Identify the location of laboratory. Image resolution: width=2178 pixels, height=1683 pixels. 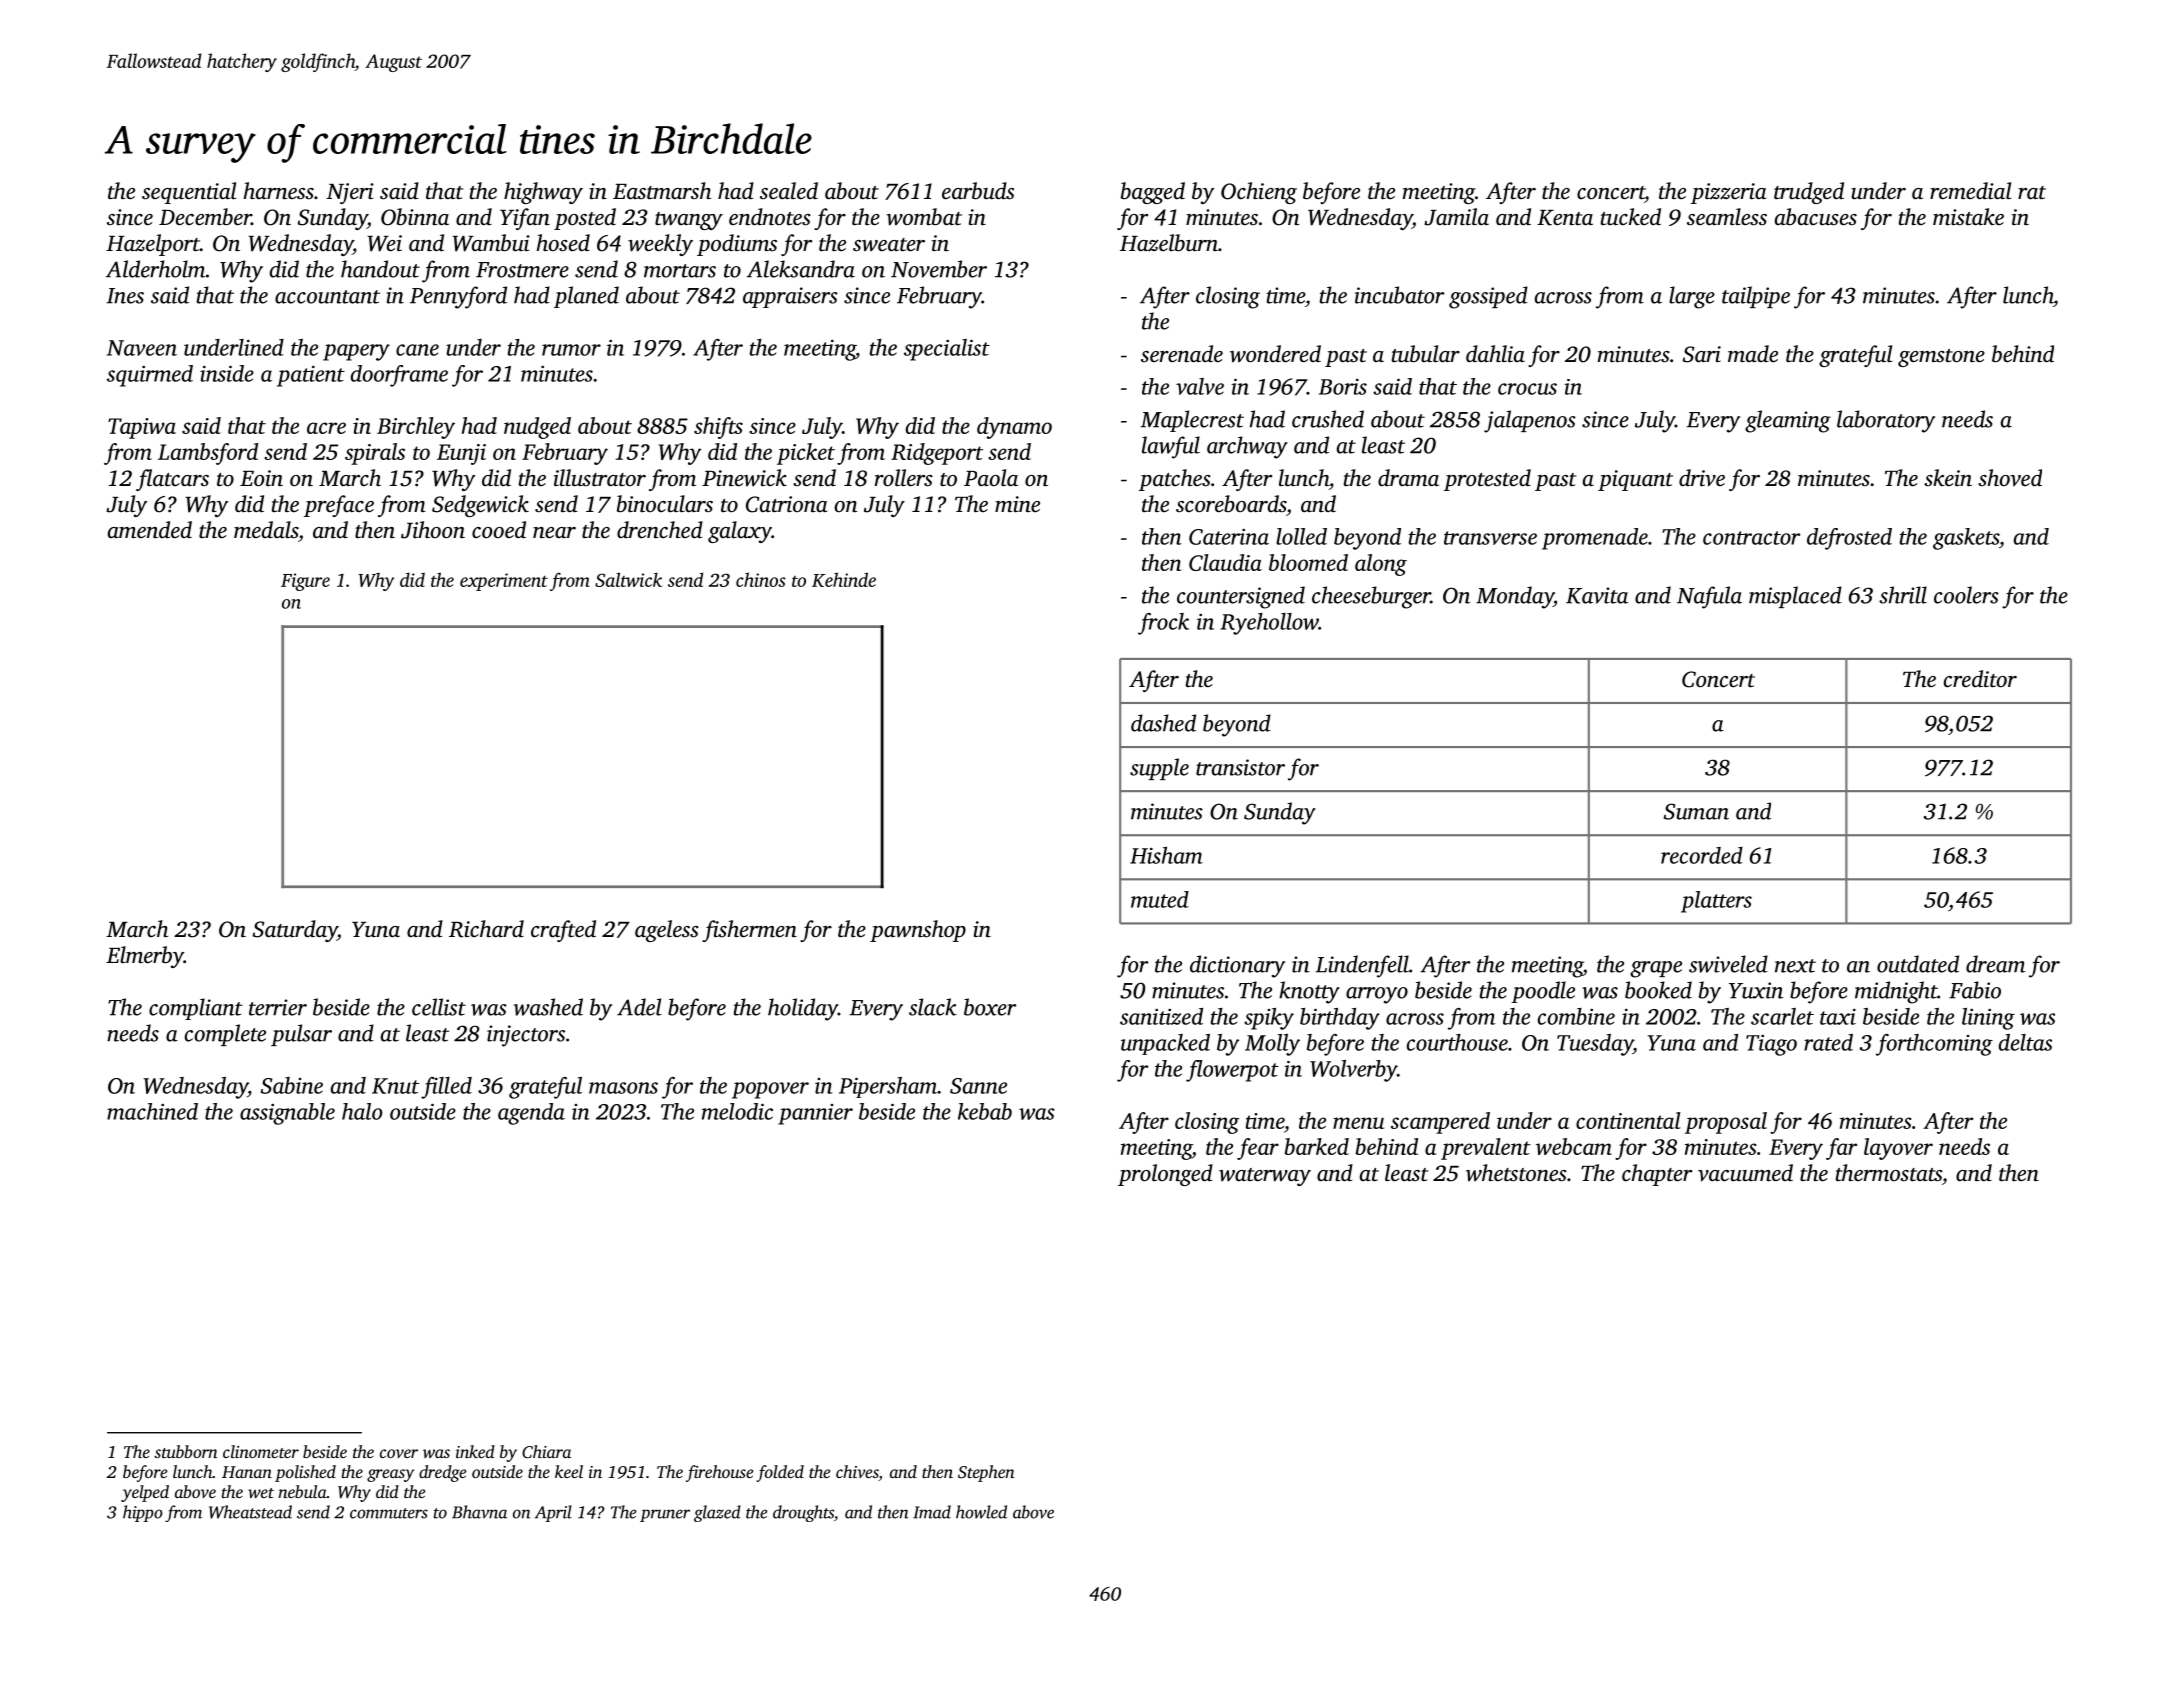
(1886, 421).
